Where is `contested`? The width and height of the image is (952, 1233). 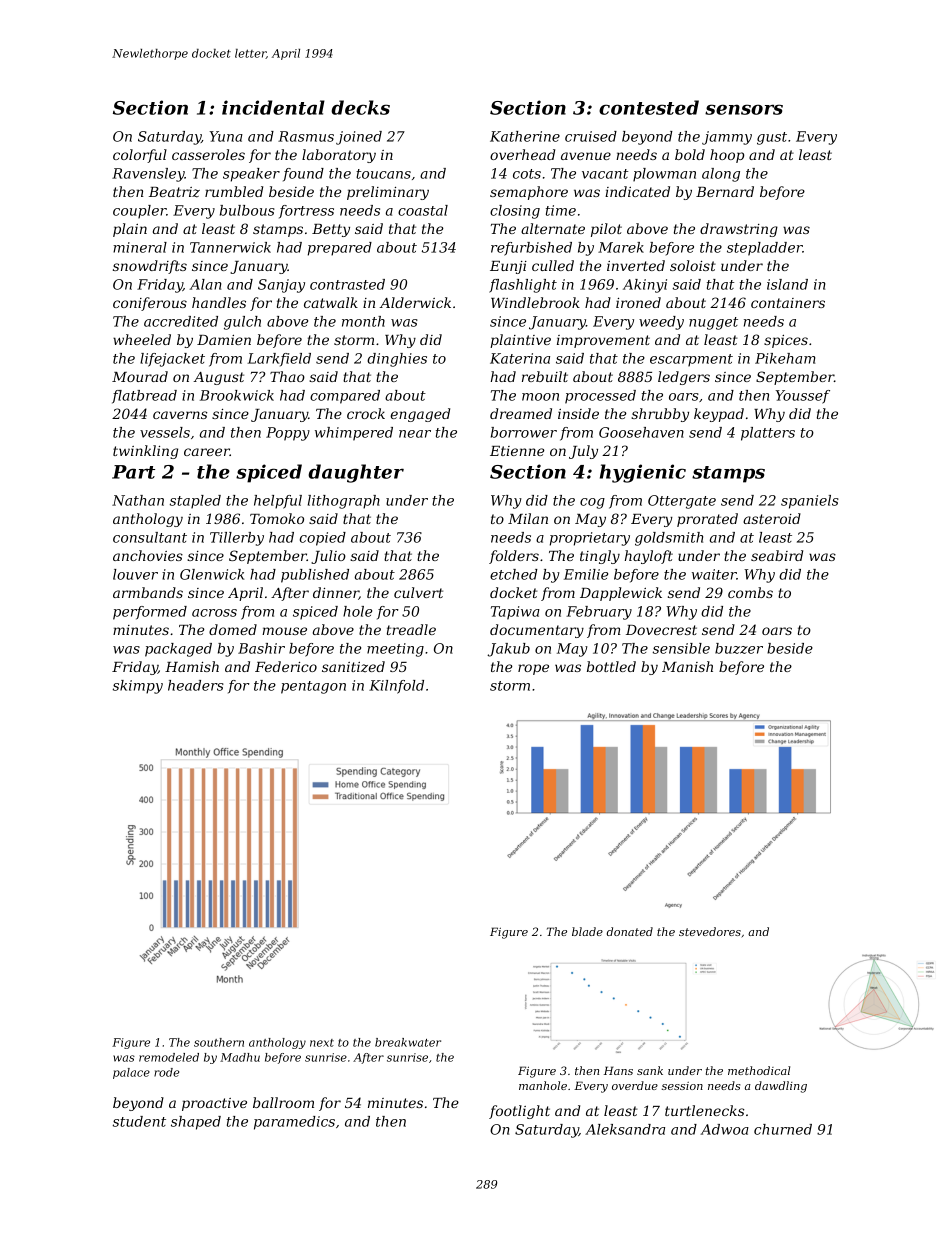 contested is located at coordinates (649, 107).
